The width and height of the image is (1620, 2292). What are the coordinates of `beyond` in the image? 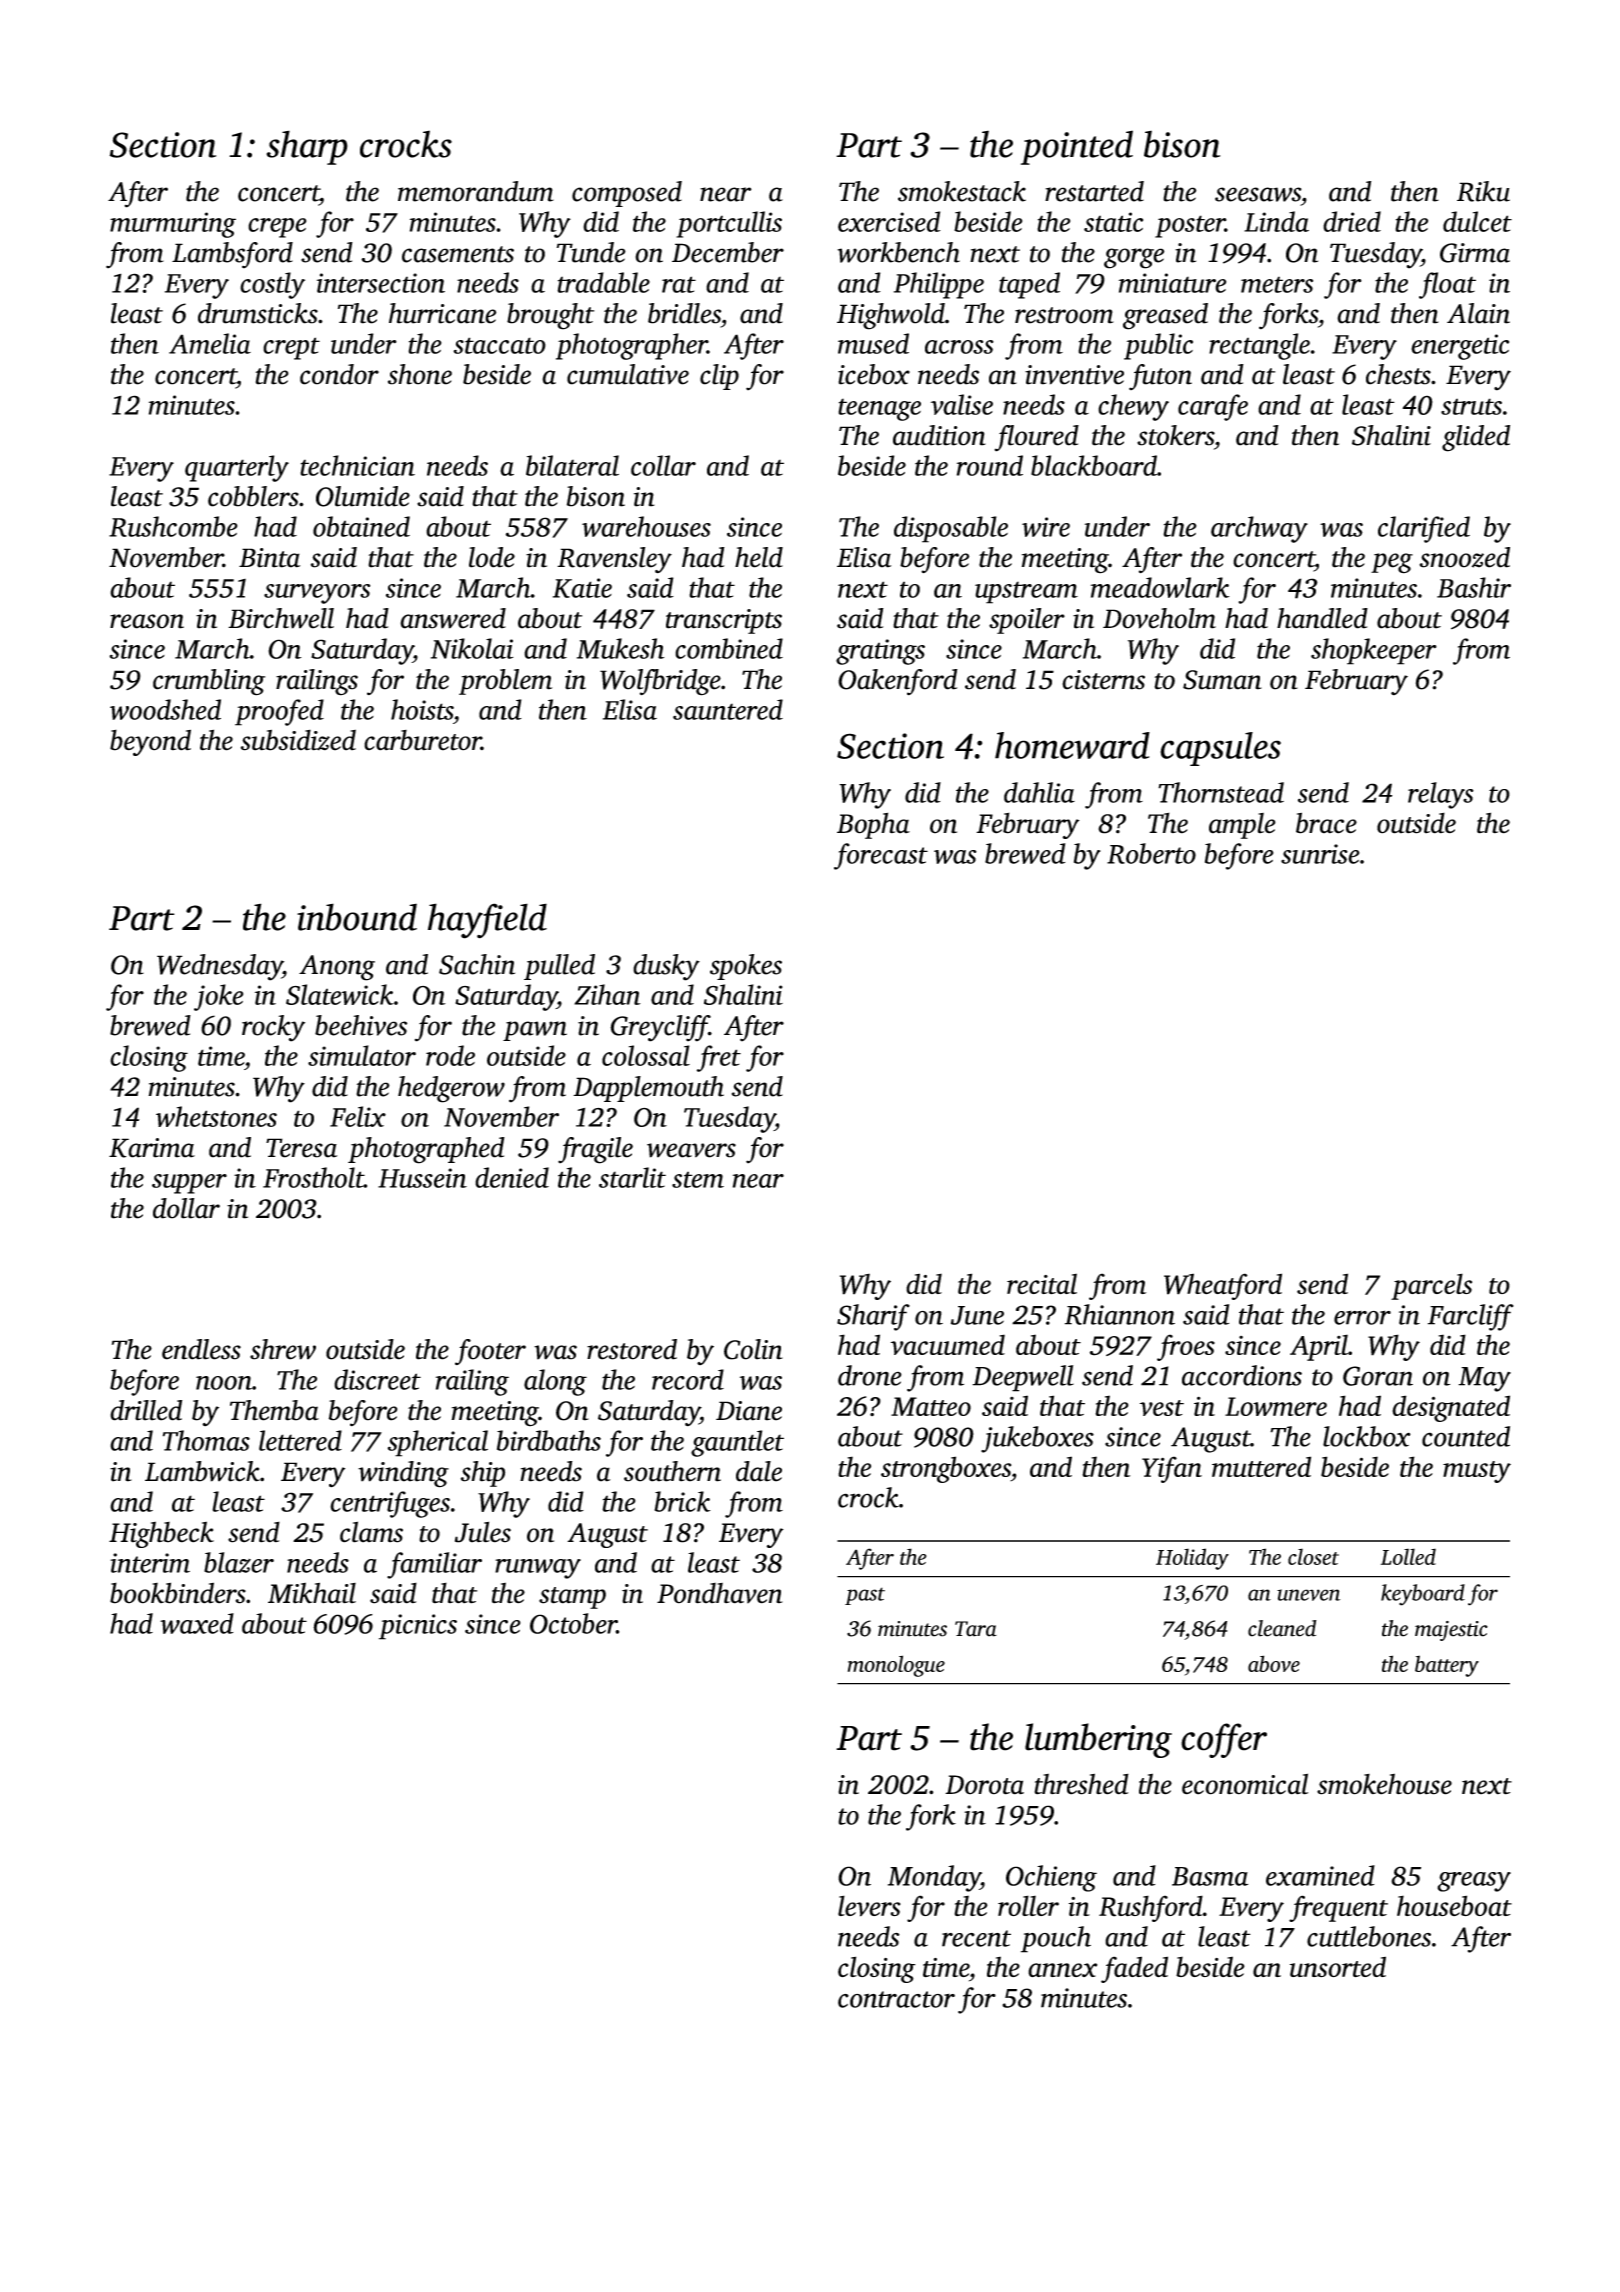 It's located at (150, 742).
